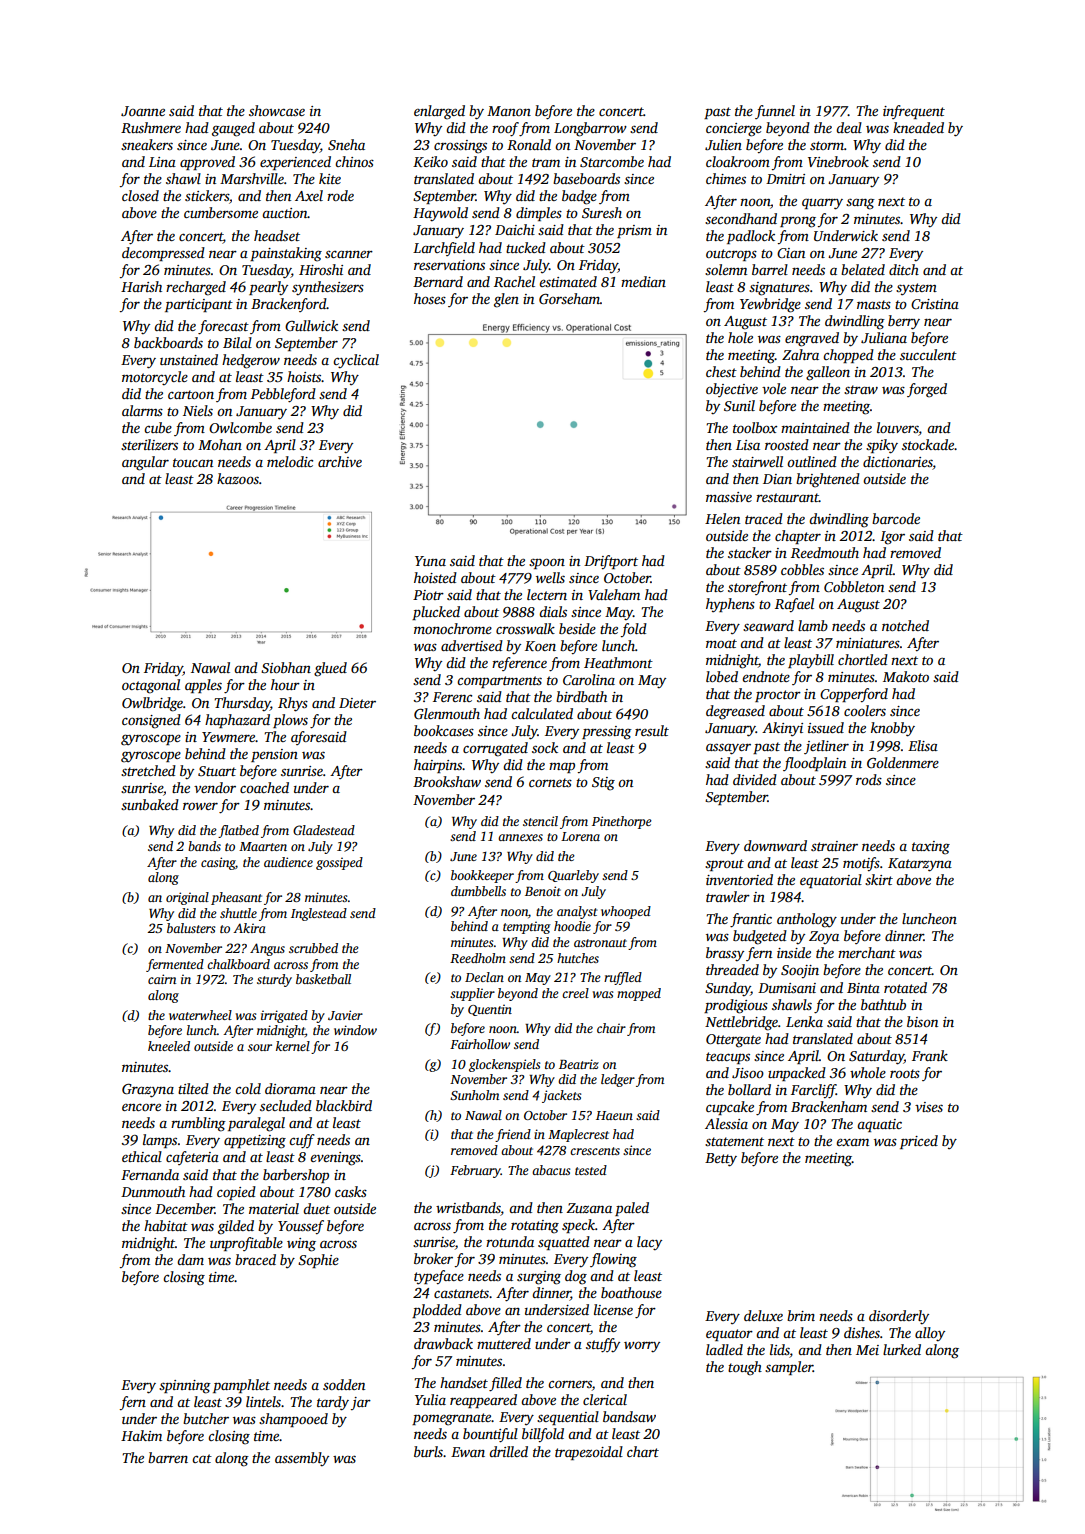 Image resolution: width=1085 pixels, height=1534 pixels. What do you see at coordinates (905, 625) in the page?
I see `notched` at bounding box center [905, 625].
